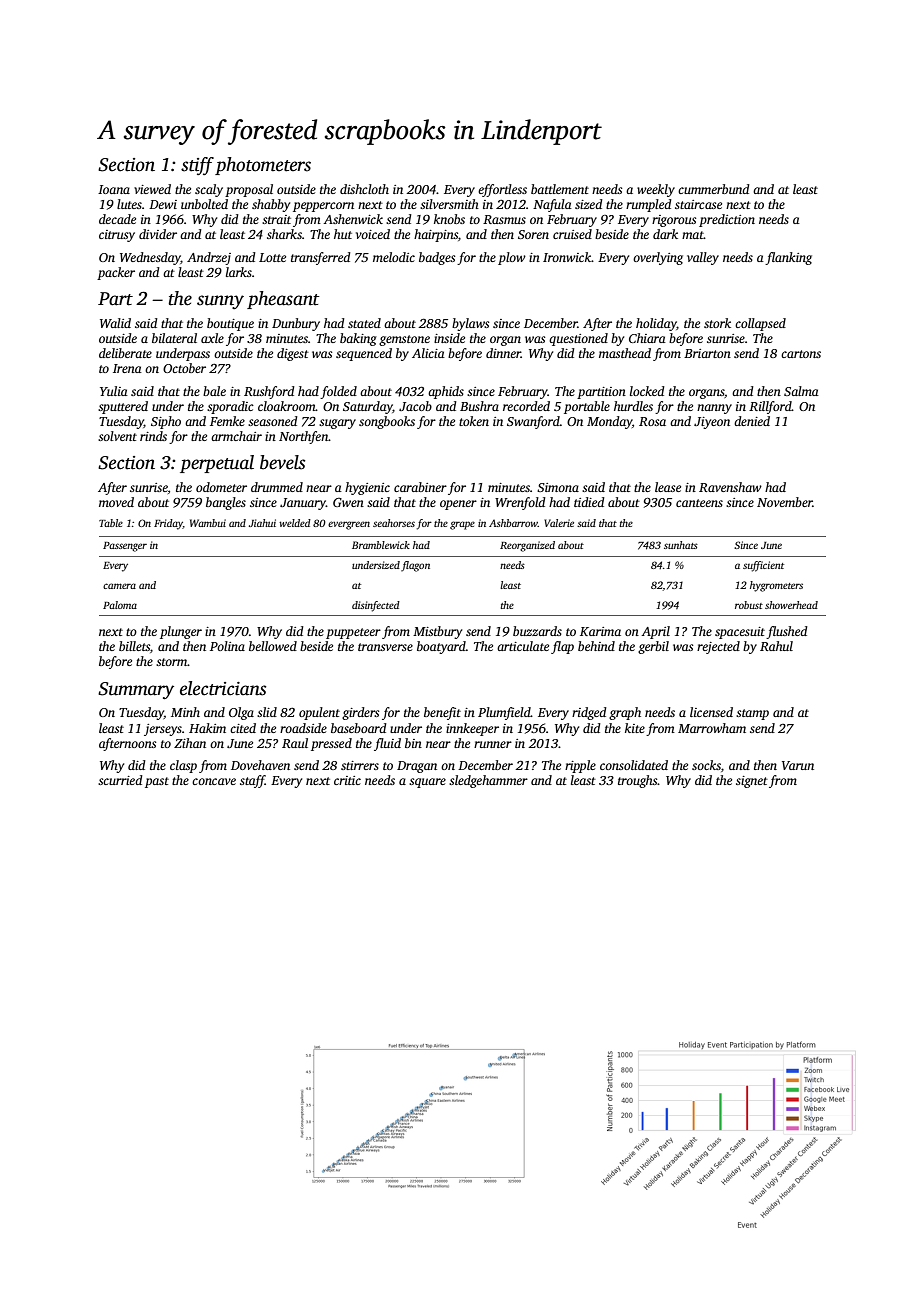 This document has width=924, height=1308. Describe the element at coordinates (560, 189) in the document. I see `battlement` at that location.
